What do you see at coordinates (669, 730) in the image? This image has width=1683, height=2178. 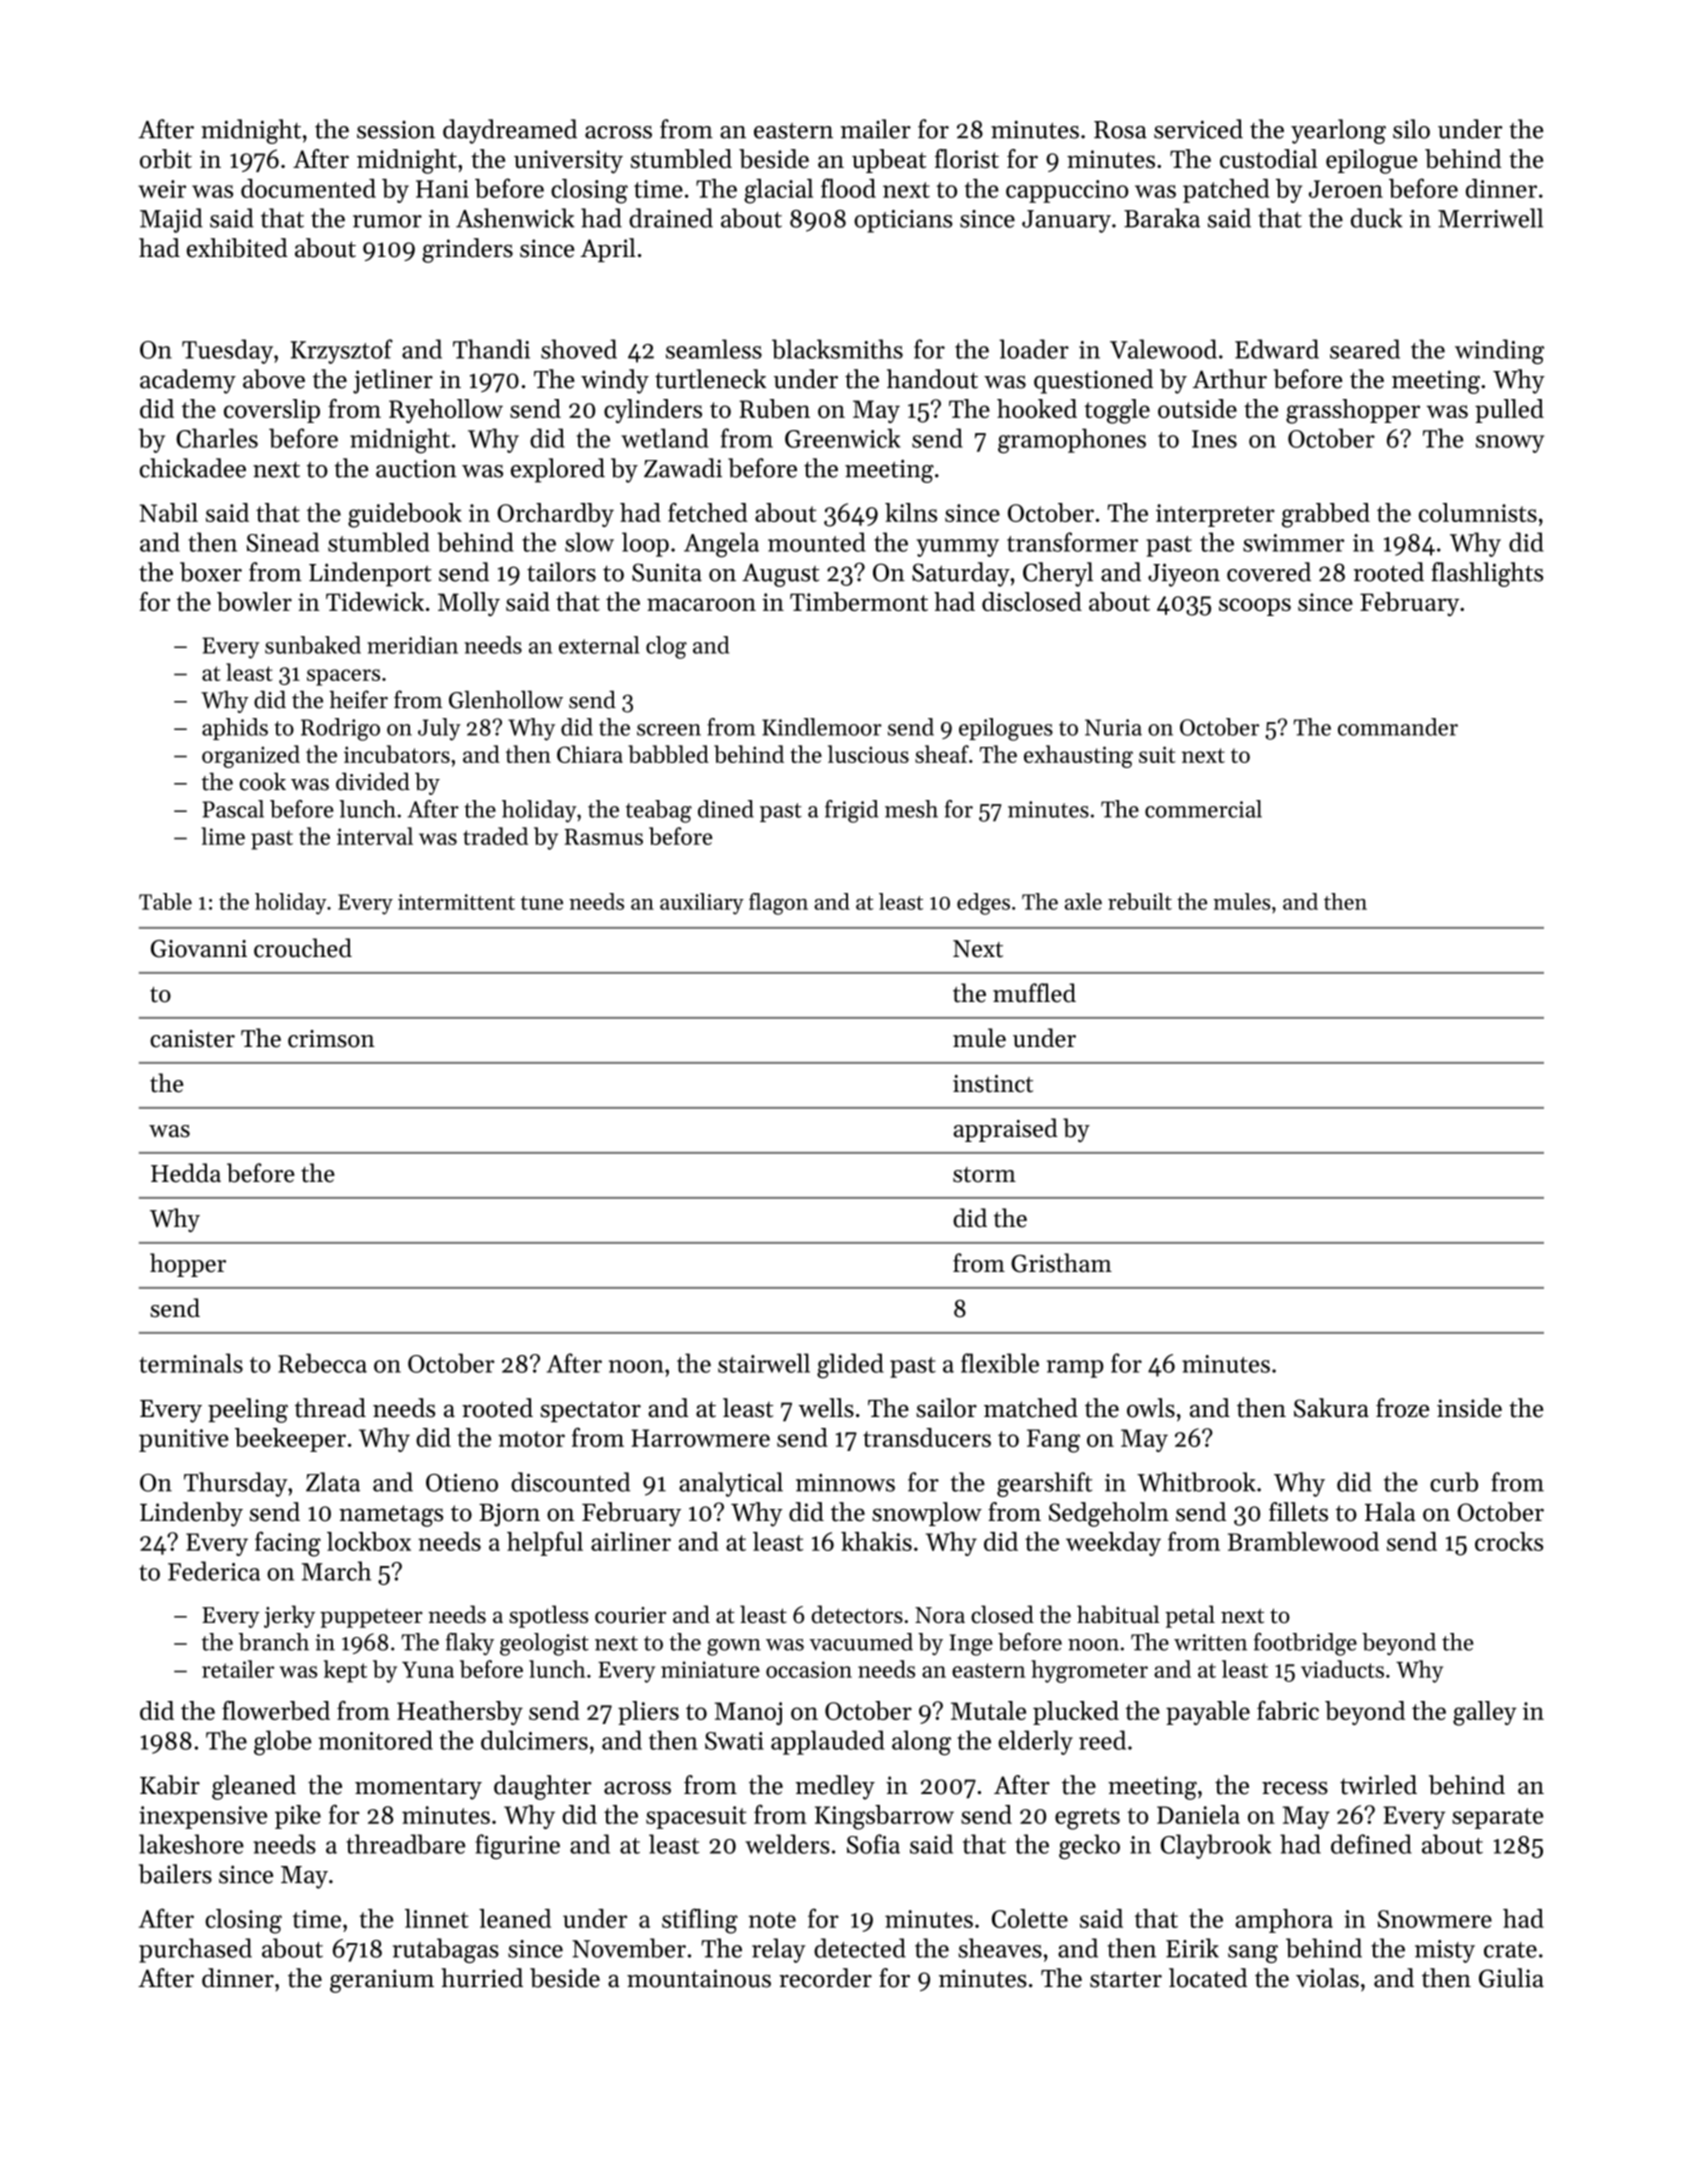 I see `screen` at bounding box center [669, 730].
